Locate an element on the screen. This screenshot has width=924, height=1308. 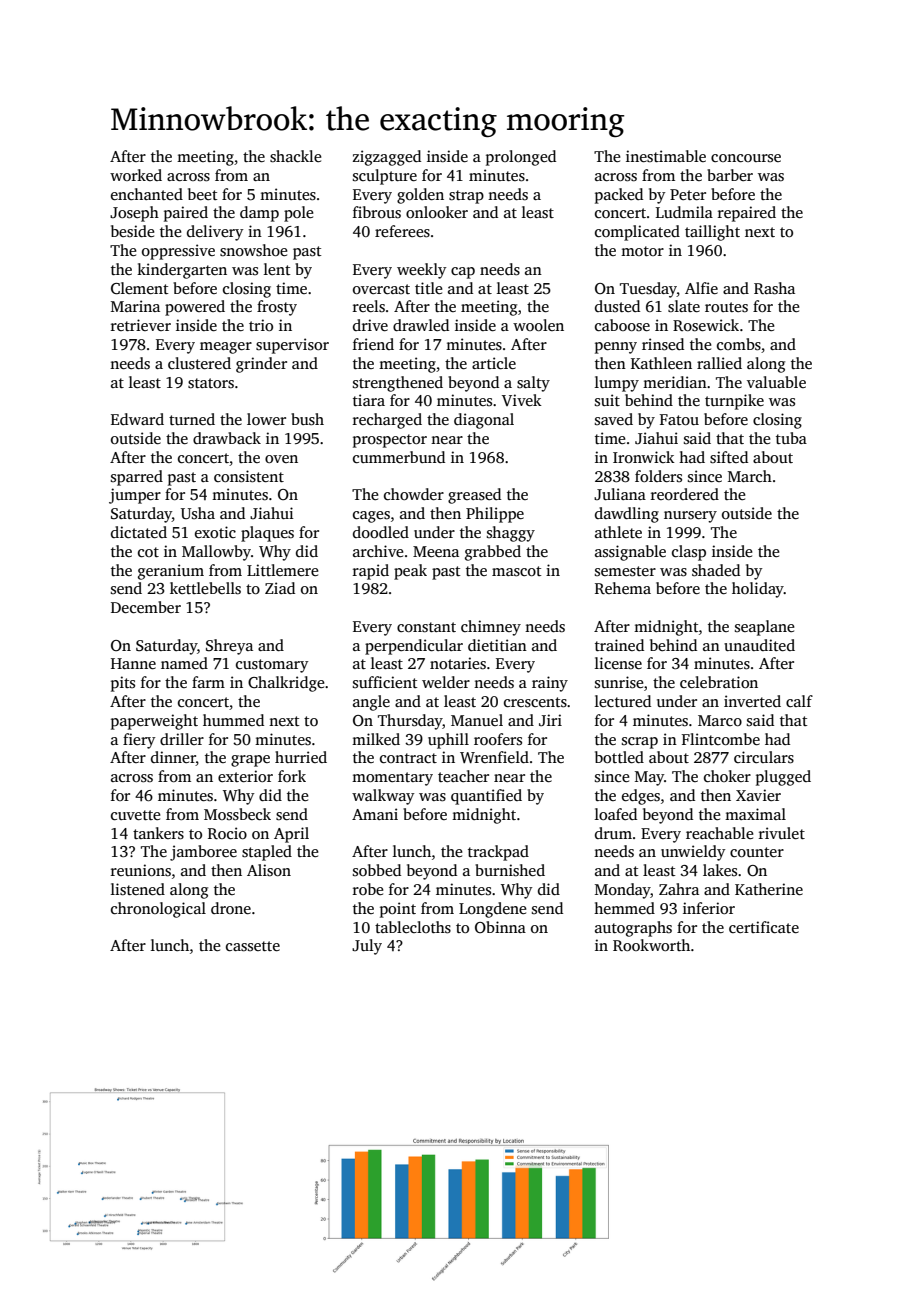
rainy is located at coordinates (550, 684).
